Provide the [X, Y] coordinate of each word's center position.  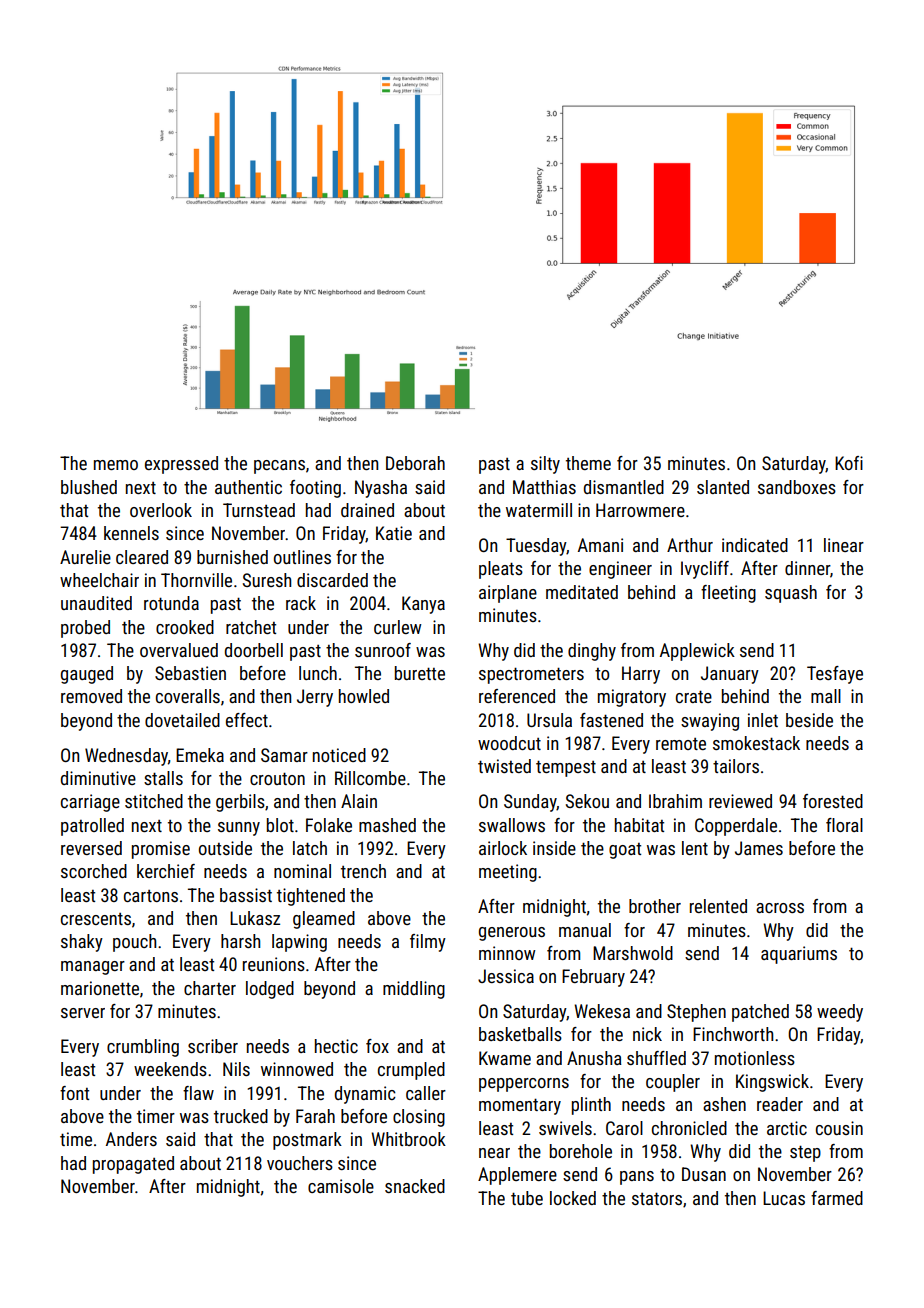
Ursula [549, 720]
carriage [90, 803]
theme [588, 463]
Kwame [505, 1058]
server [83, 1013]
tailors [736, 766]
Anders [131, 1139]
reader [780, 1104]
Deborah [415, 463]
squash [791, 594]
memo [116, 465]
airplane [508, 594]
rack [301, 603]
